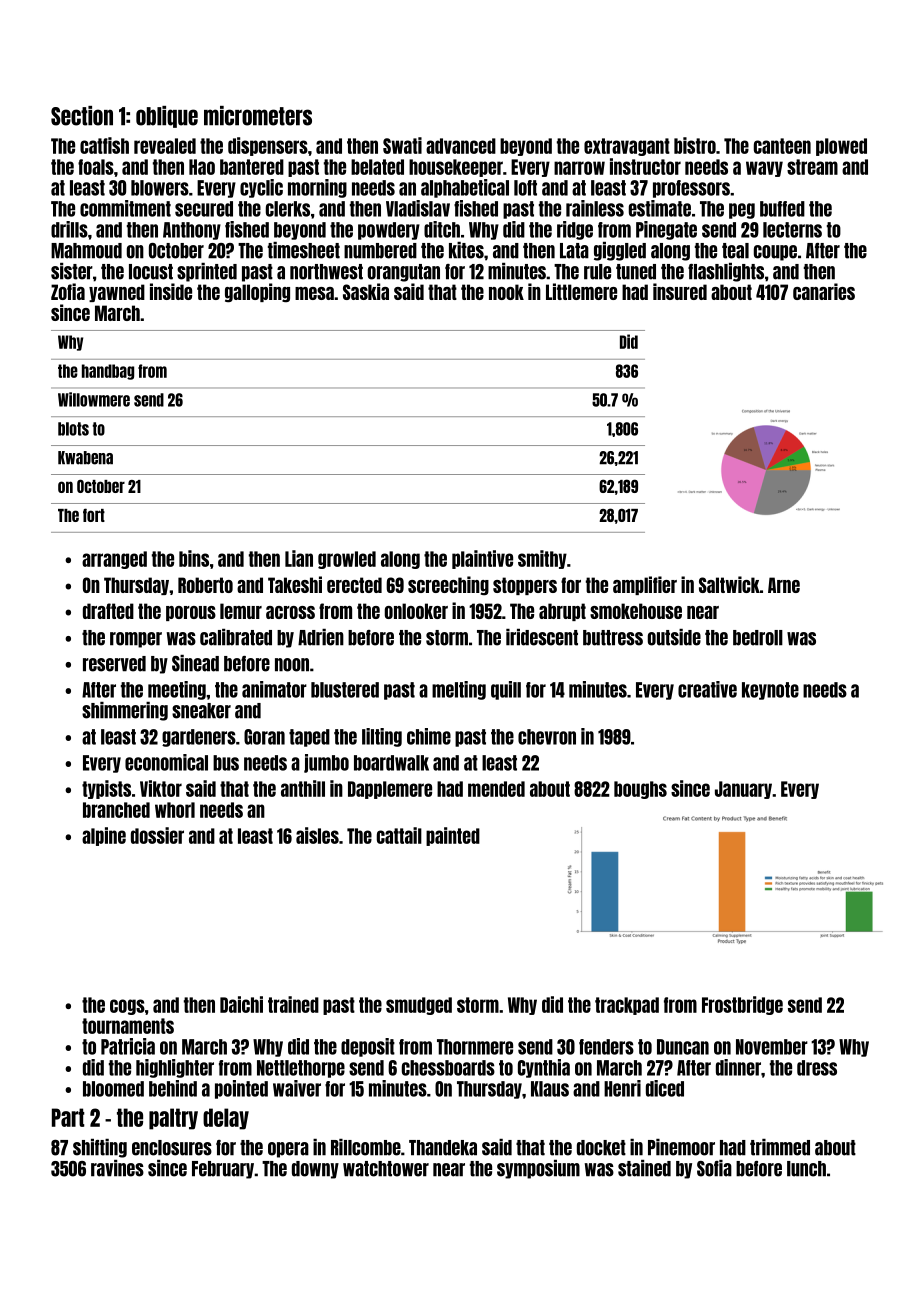 Image resolution: width=924 pixels, height=1308 pixels. Describe the element at coordinates (347, 560) in the screenshot. I see `growled` at that location.
